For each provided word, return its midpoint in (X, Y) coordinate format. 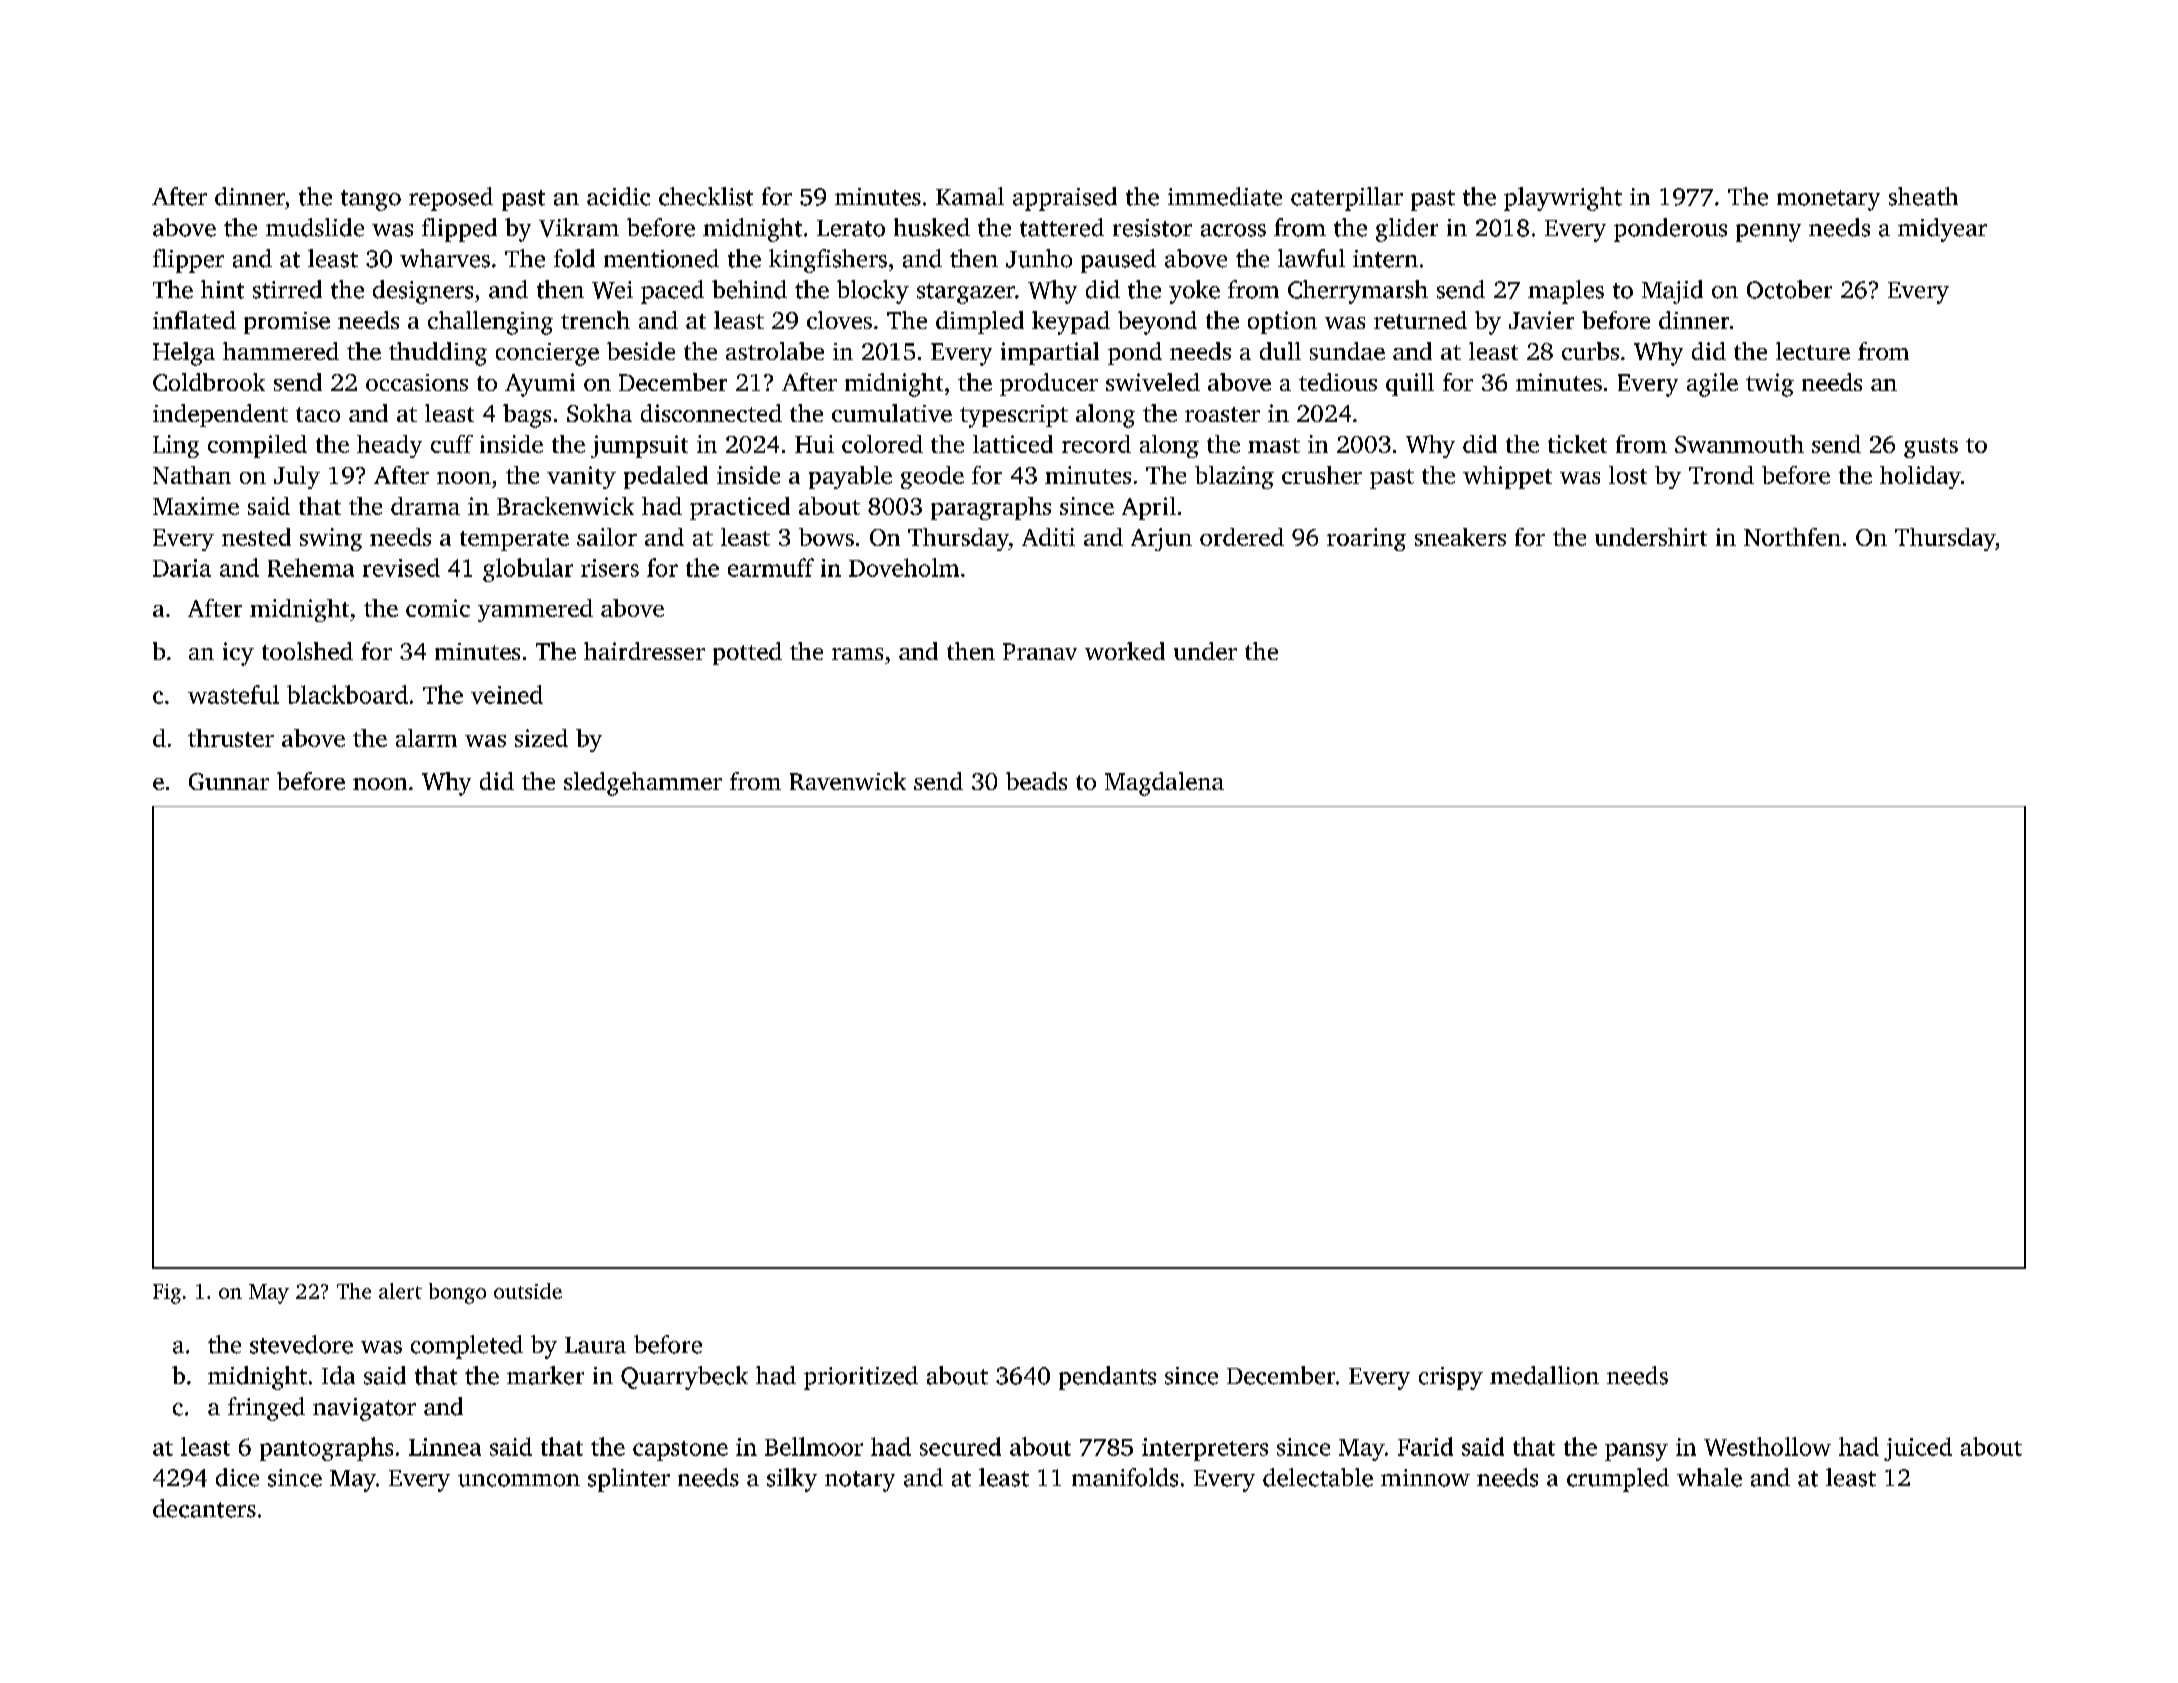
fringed (266, 1409)
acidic (618, 196)
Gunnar (229, 781)
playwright (1563, 199)
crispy (1451, 1378)
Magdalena (1164, 784)
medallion (1544, 1375)
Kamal (970, 196)
